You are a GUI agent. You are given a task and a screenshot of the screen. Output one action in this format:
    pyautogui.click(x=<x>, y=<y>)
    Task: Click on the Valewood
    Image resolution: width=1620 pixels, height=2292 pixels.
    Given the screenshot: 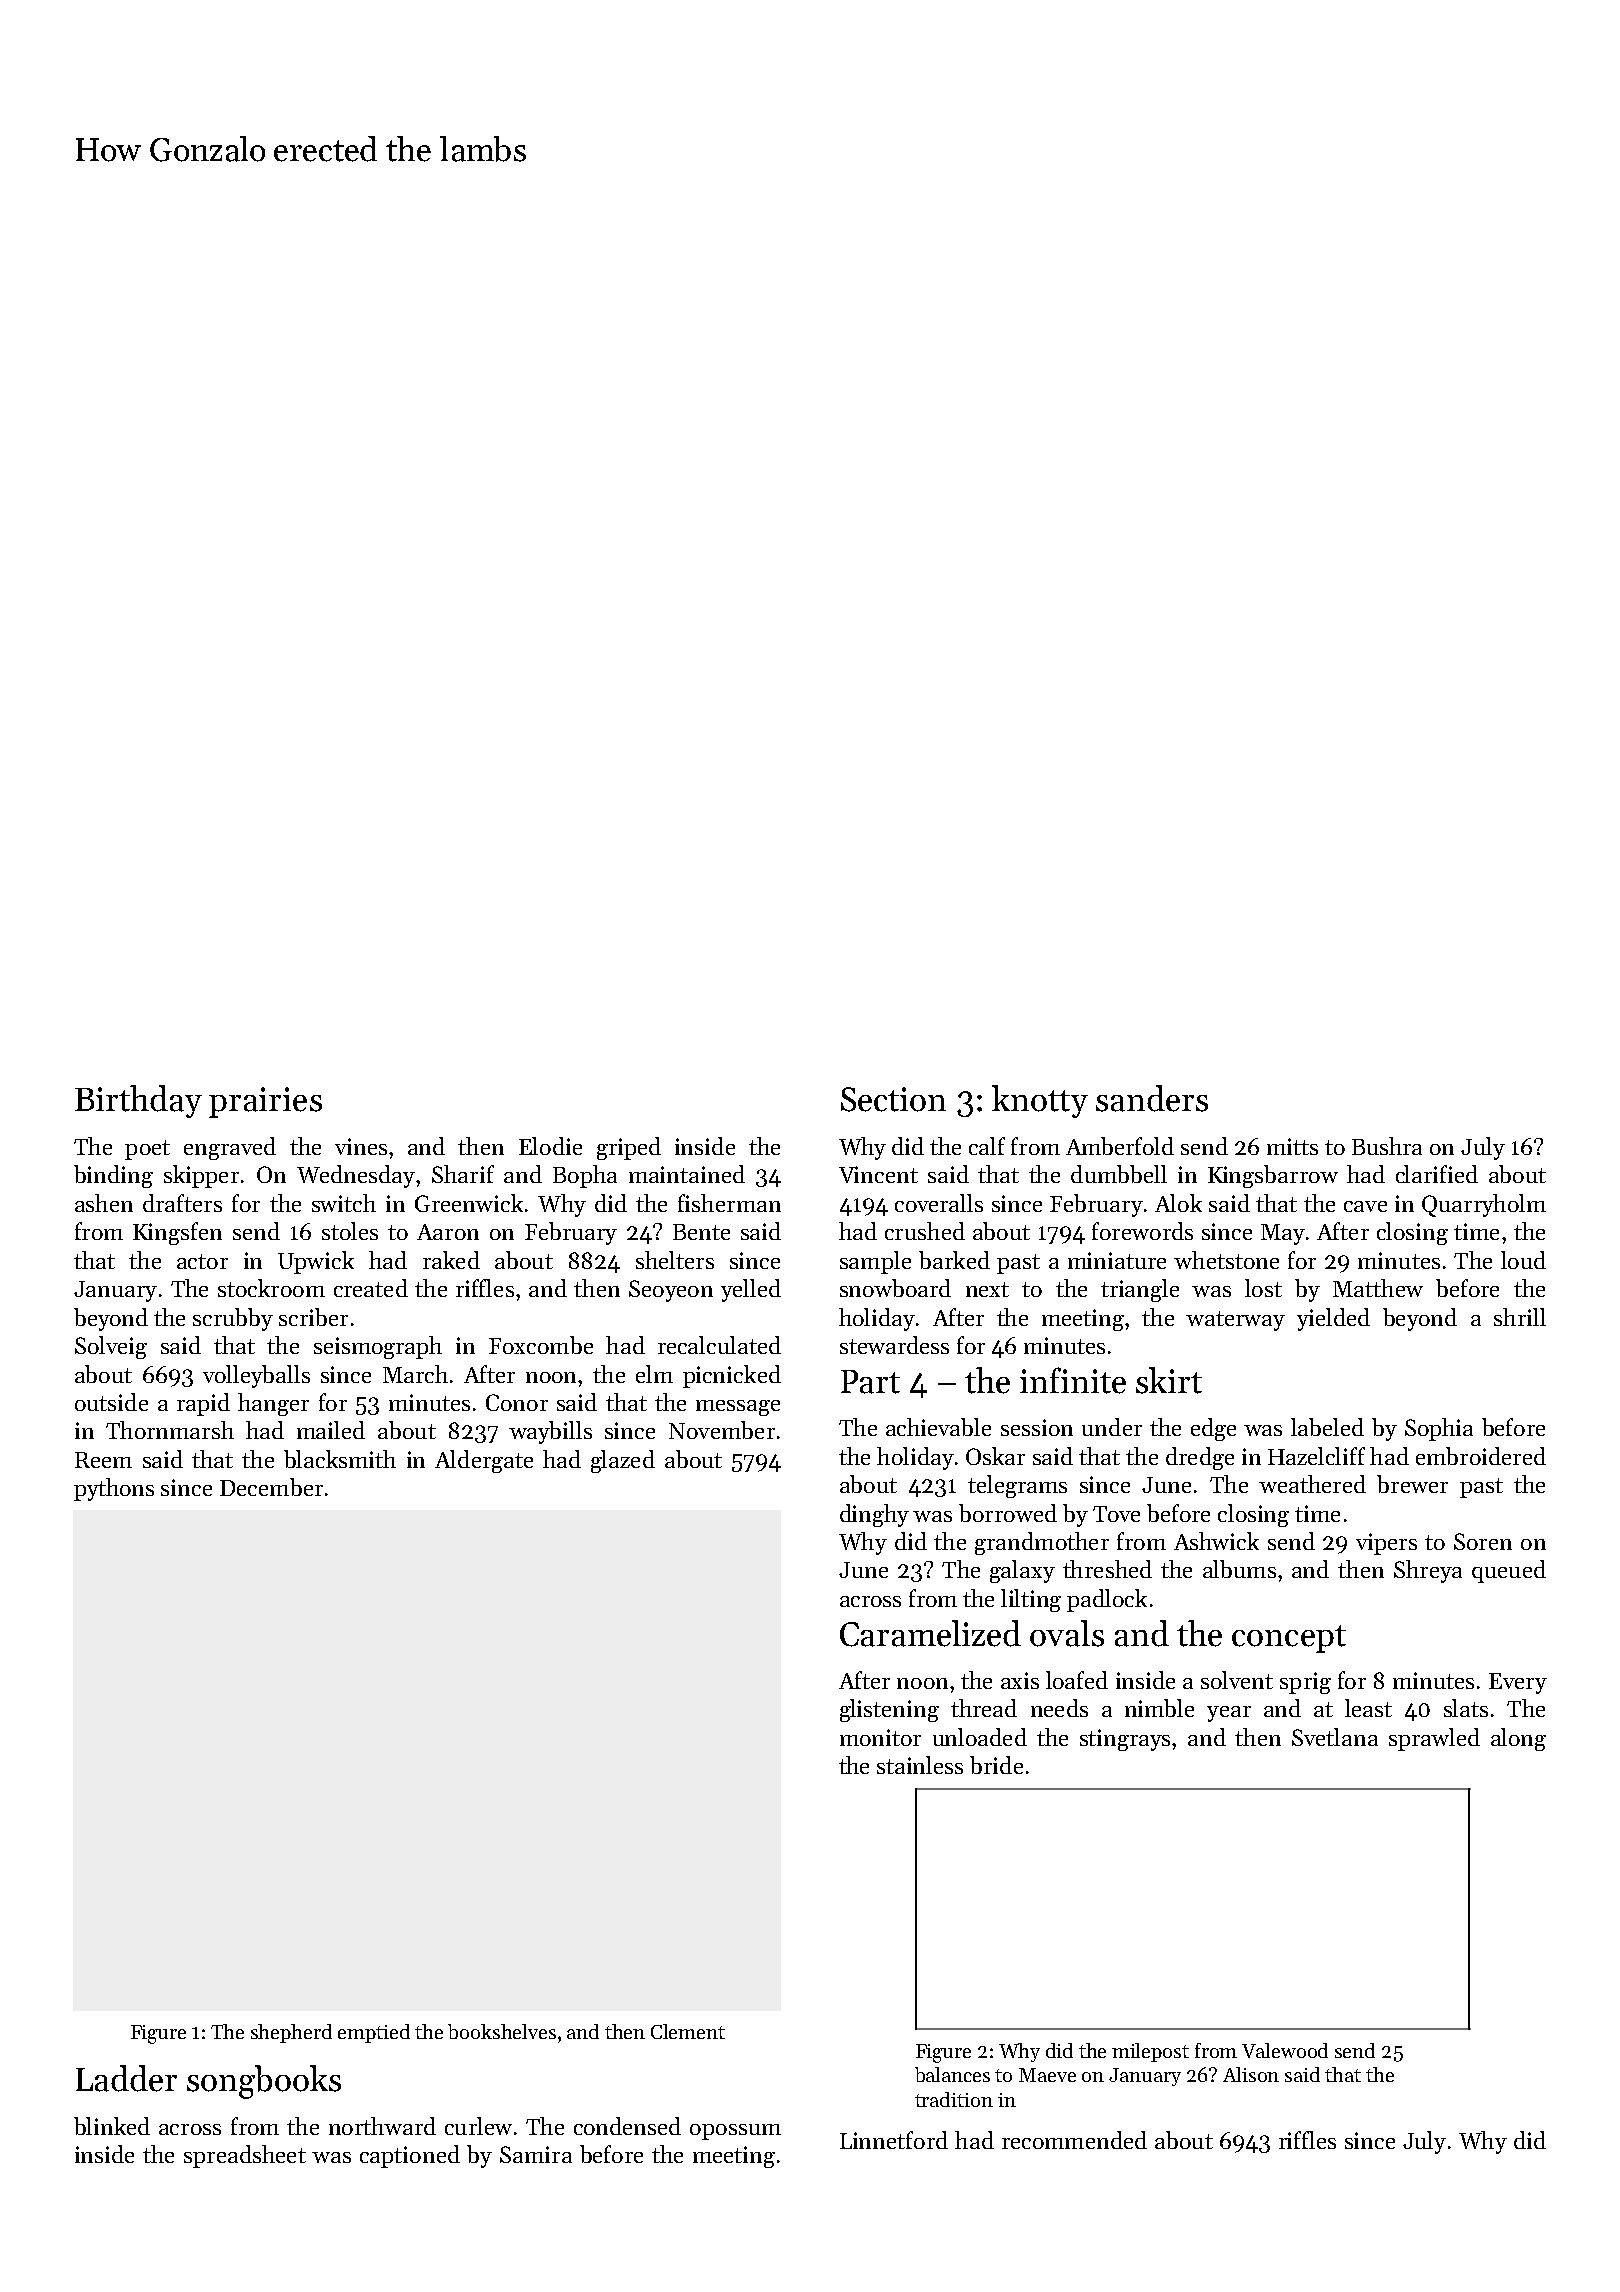 What is the action you would take?
    pyautogui.click(x=1285, y=2050)
